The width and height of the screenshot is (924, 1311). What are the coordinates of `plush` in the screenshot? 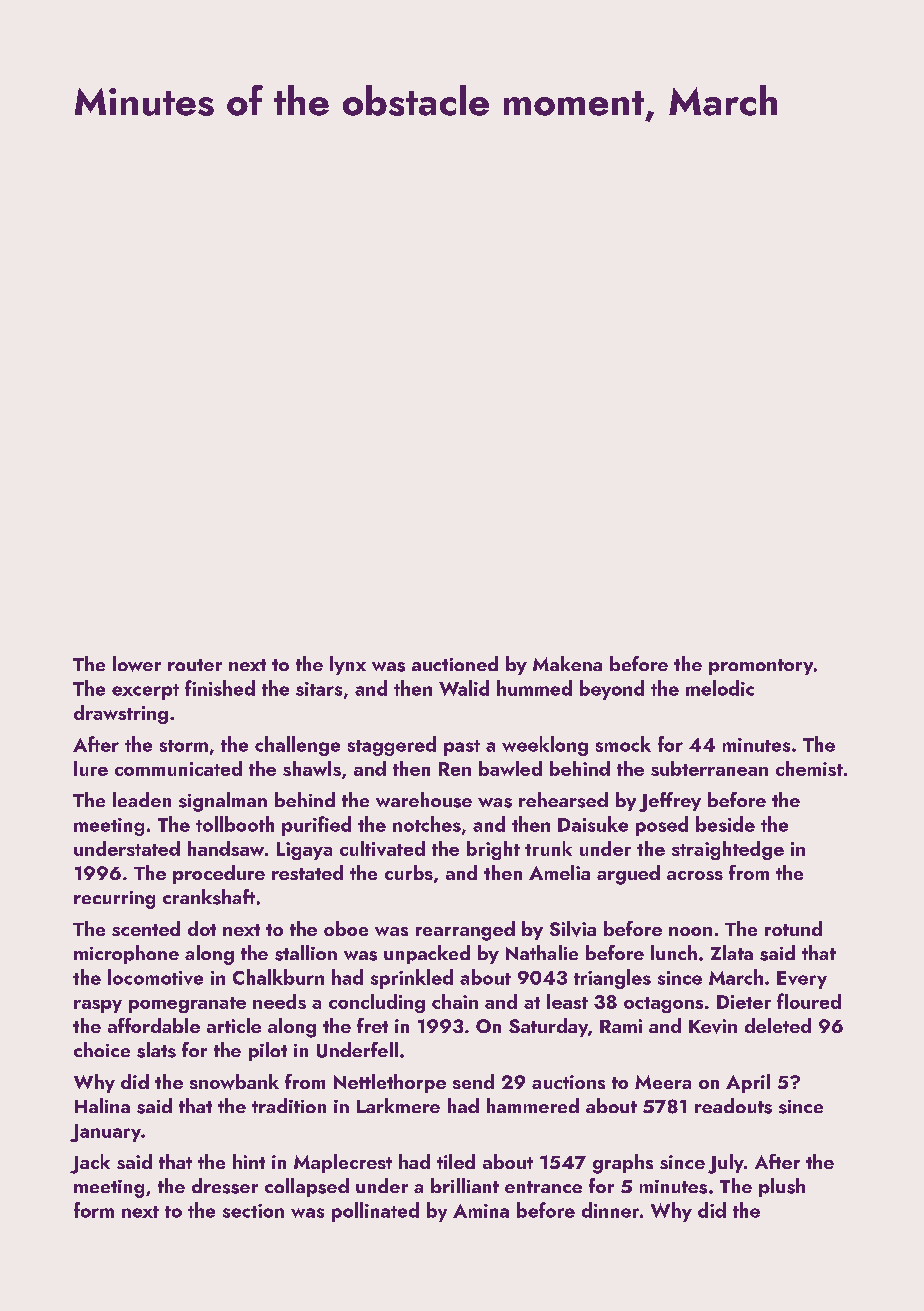 It's located at (782, 1187).
